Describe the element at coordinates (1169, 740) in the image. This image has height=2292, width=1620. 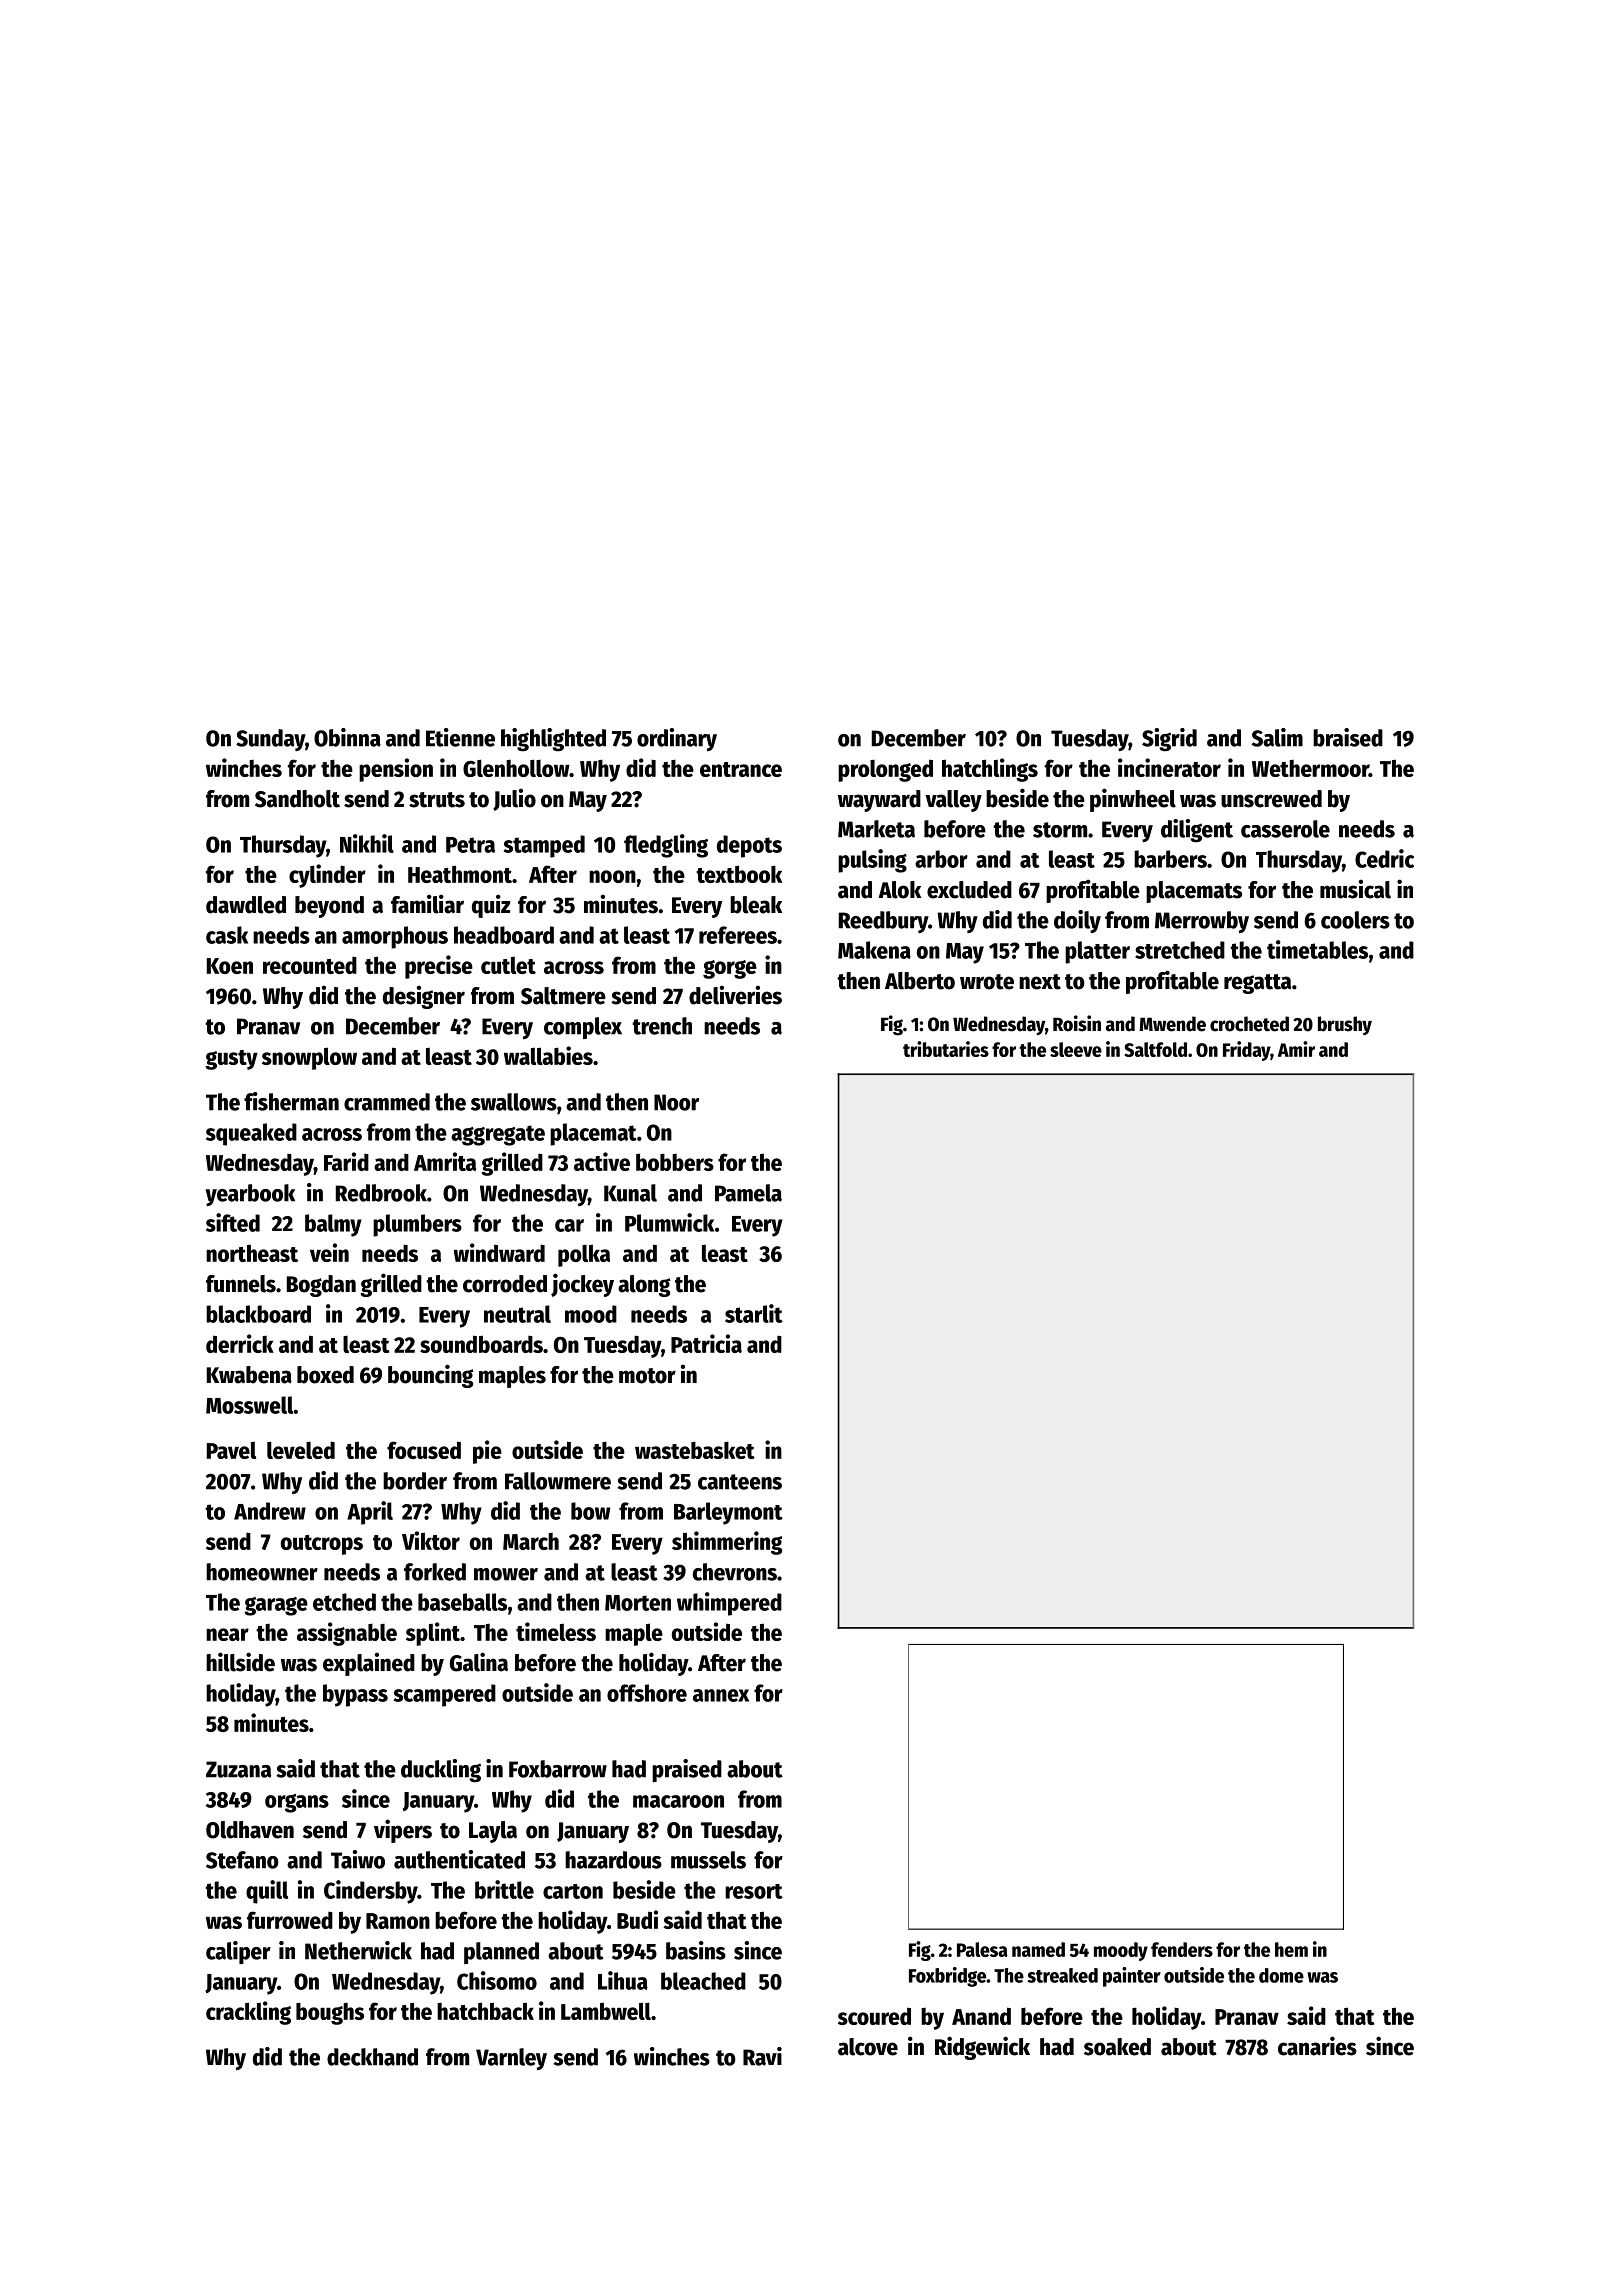
I see `Sigrid` at that location.
